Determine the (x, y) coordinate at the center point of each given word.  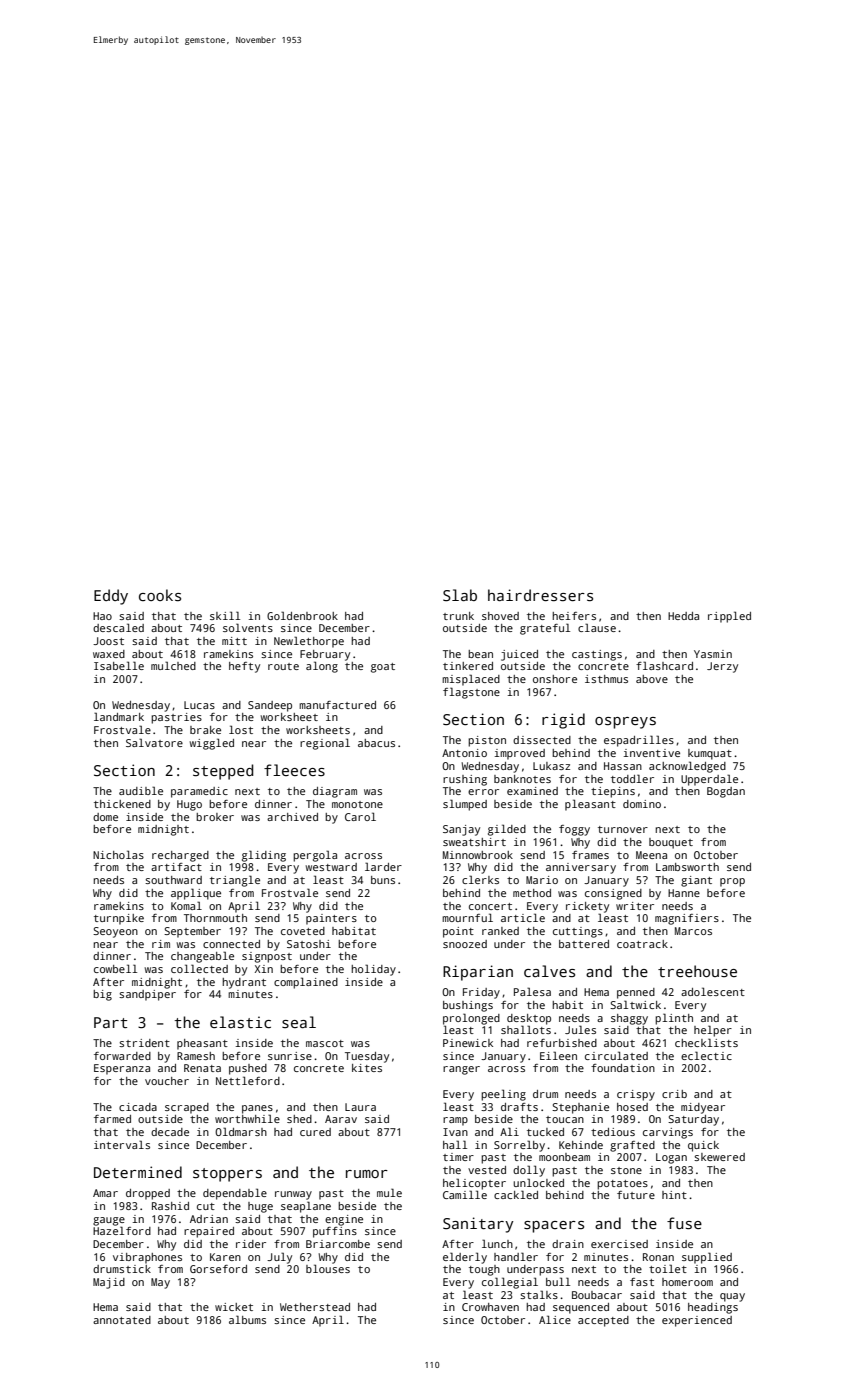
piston (487, 741)
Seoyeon (115, 932)
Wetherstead (315, 1307)
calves (549, 971)
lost (241, 729)
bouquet (671, 843)
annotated (122, 1320)
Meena (651, 855)
